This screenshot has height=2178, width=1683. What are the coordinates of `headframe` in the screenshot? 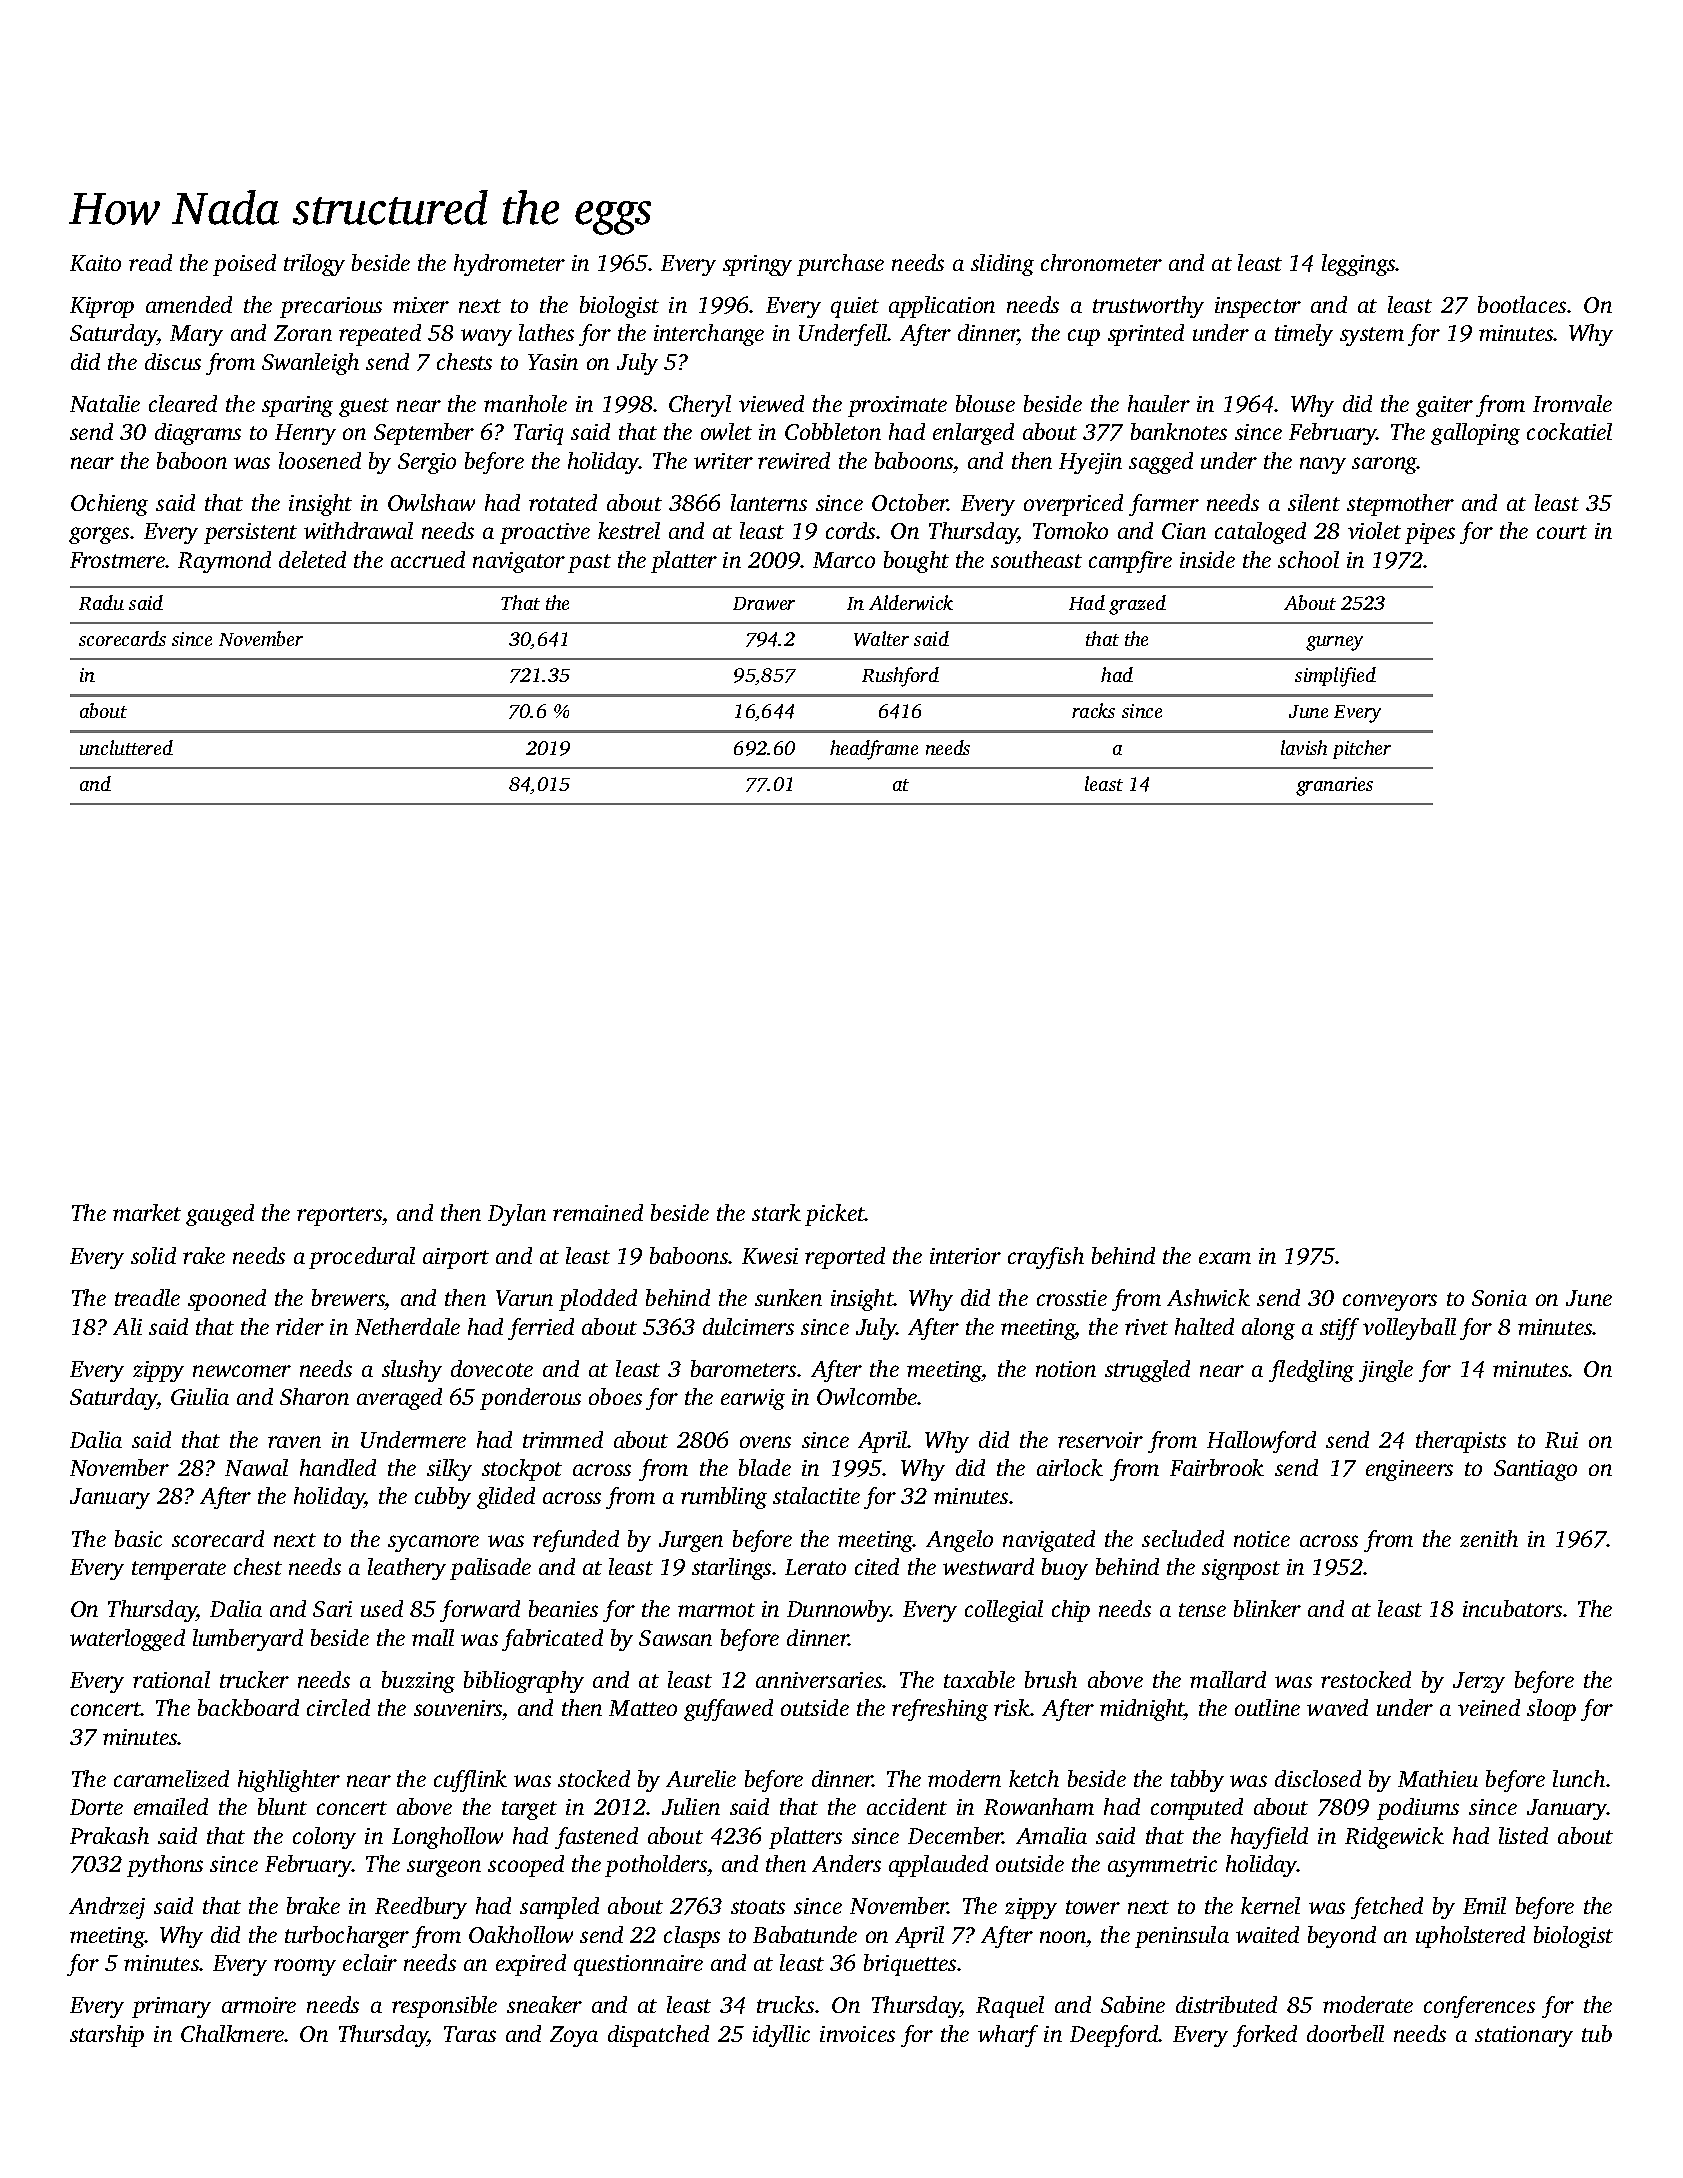 It's located at (874, 750).
